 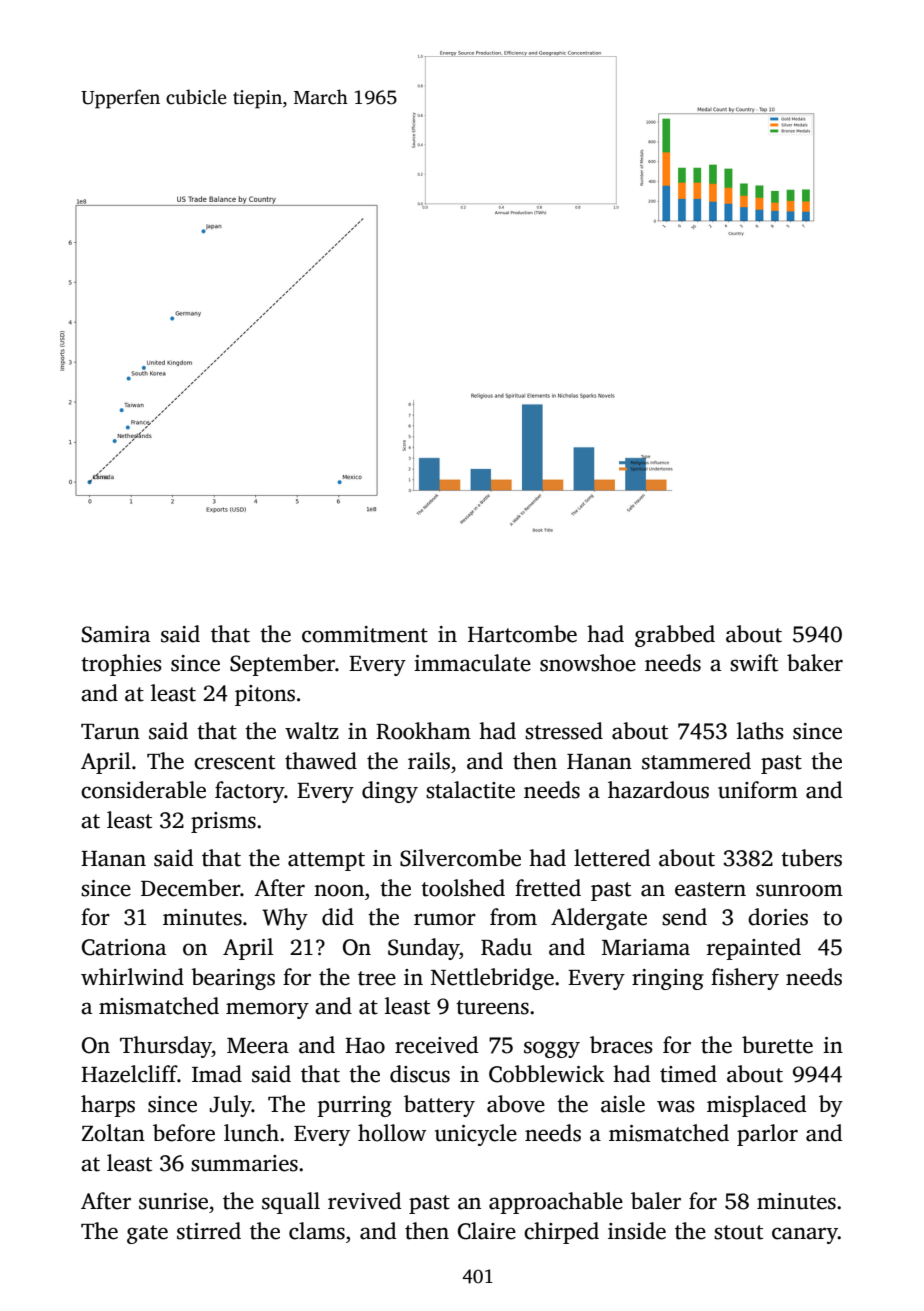 I want to click on Why, so click(x=285, y=919).
